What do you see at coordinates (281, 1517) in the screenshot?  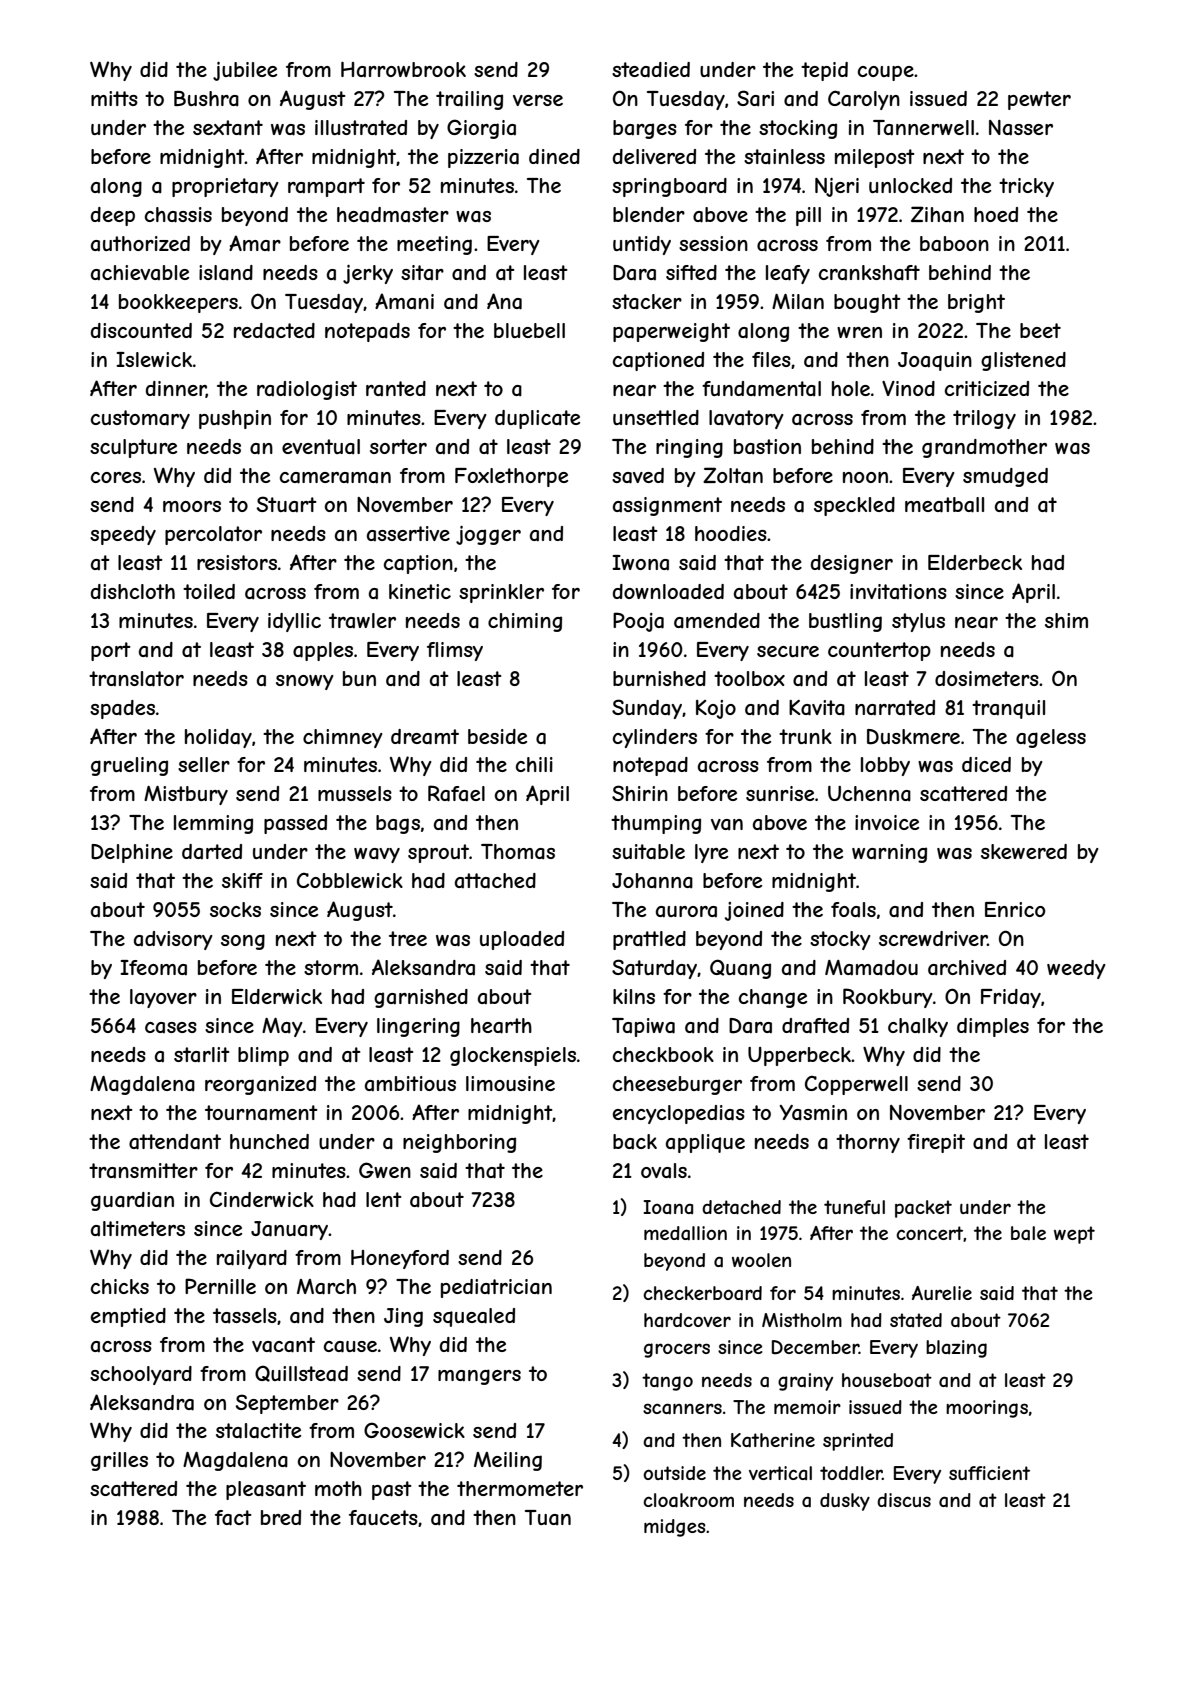 I see `bred` at bounding box center [281, 1517].
